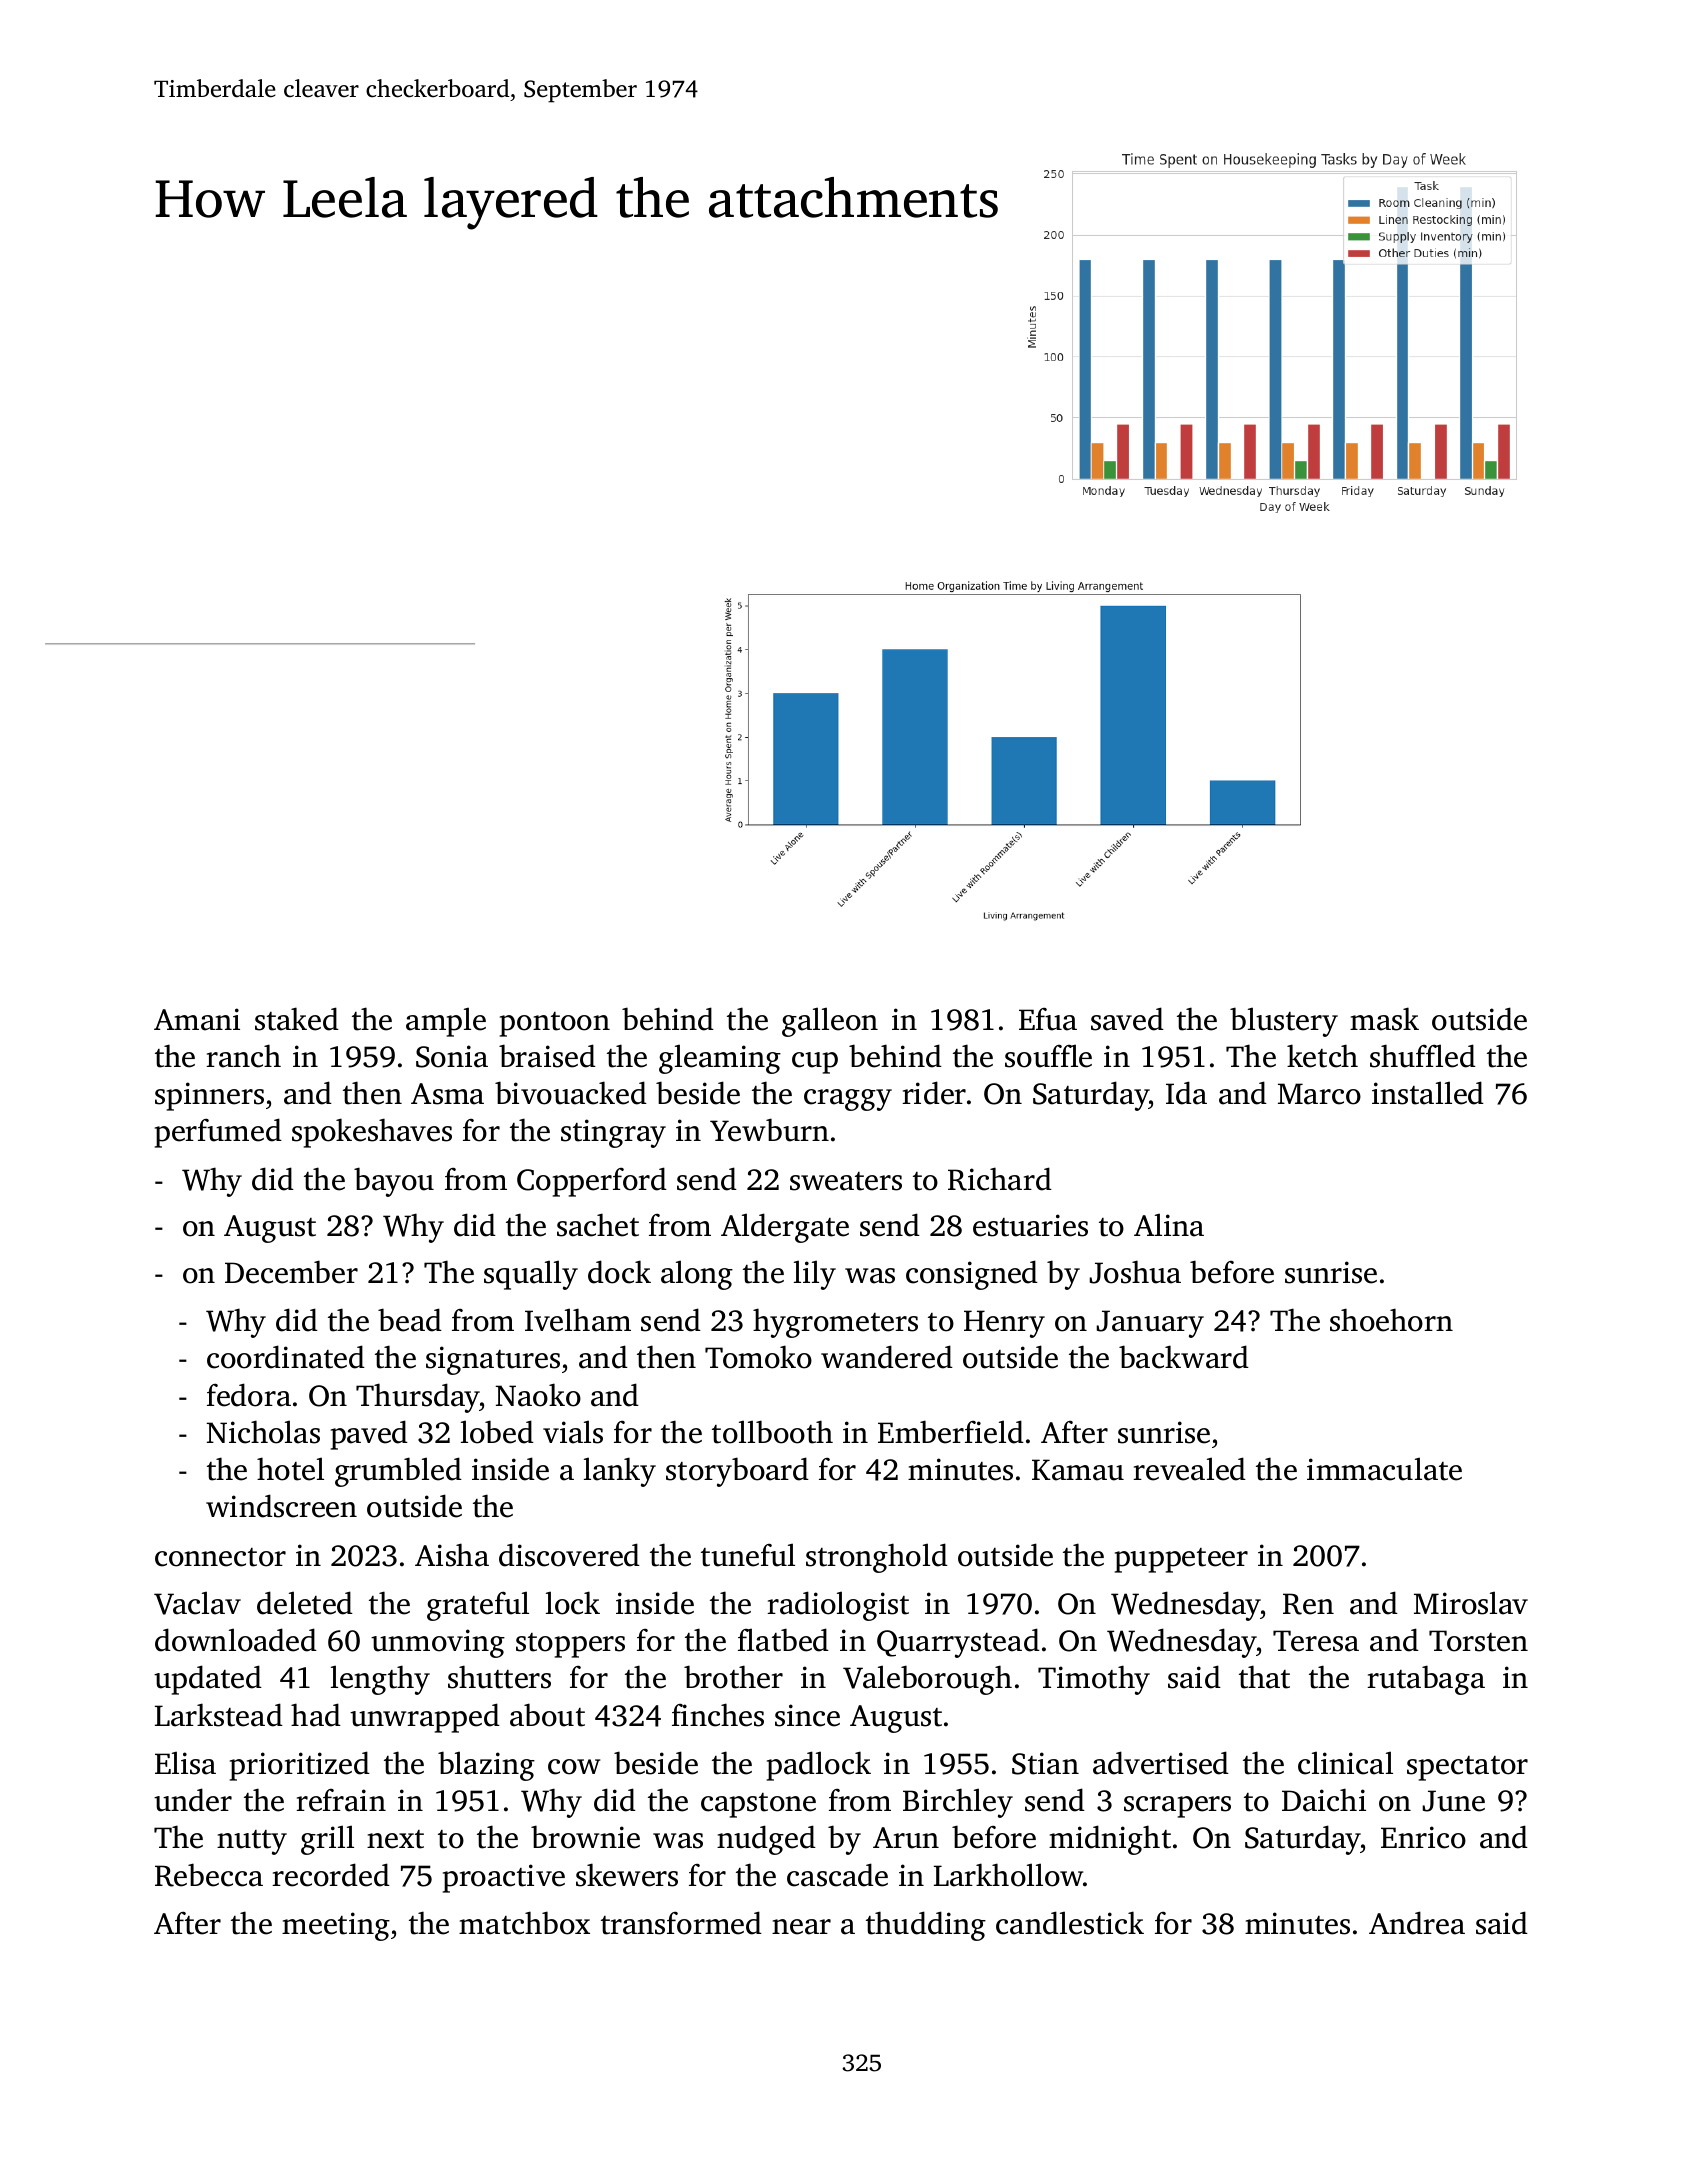 Image resolution: width=1683 pixels, height=2178 pixels. Describe the element at coordinates (1169, 1225) in the screenshot. I see `Alina` at that location.
